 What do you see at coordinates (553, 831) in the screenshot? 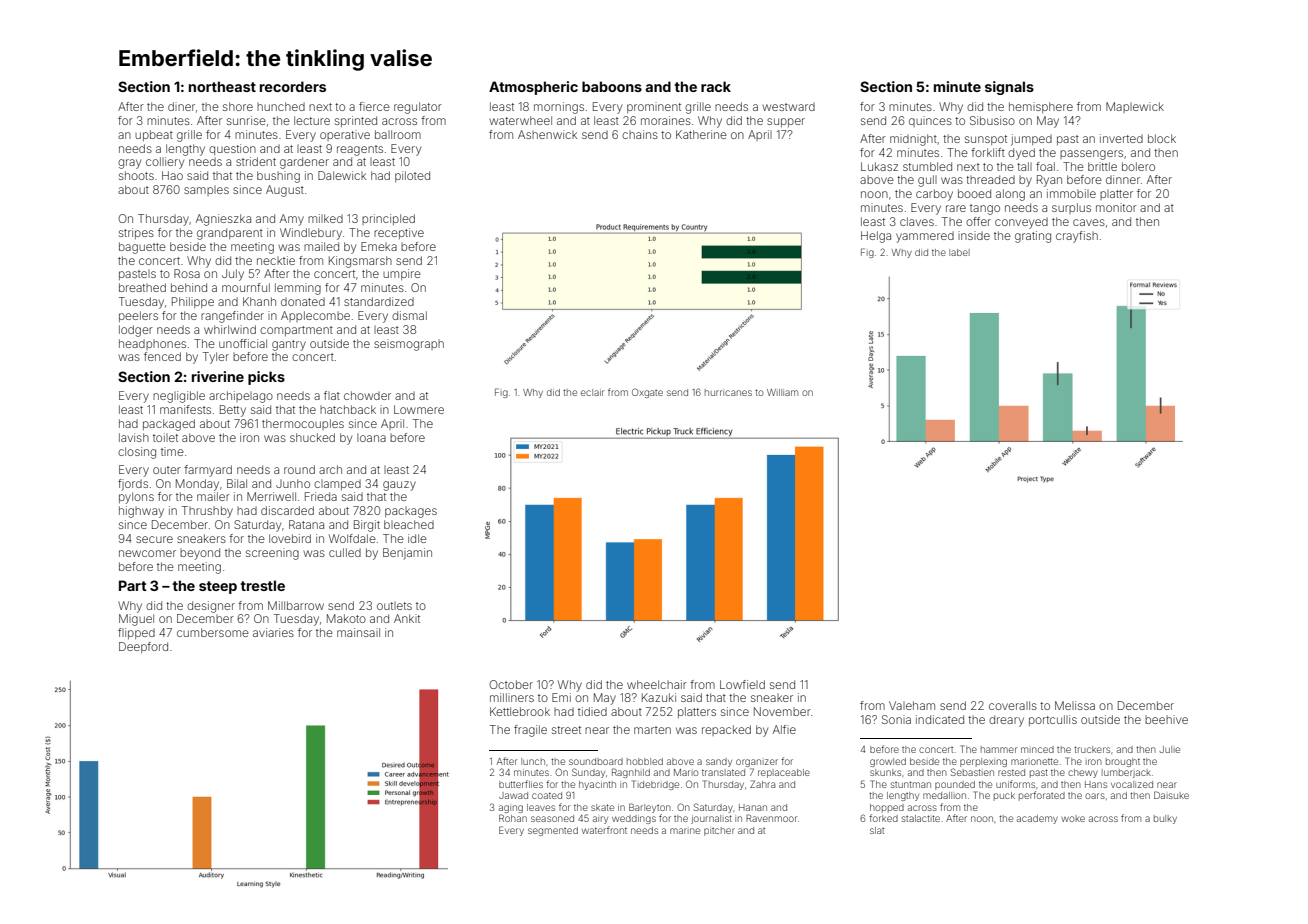
I see `segmented` at bounding box center [553, 831].
